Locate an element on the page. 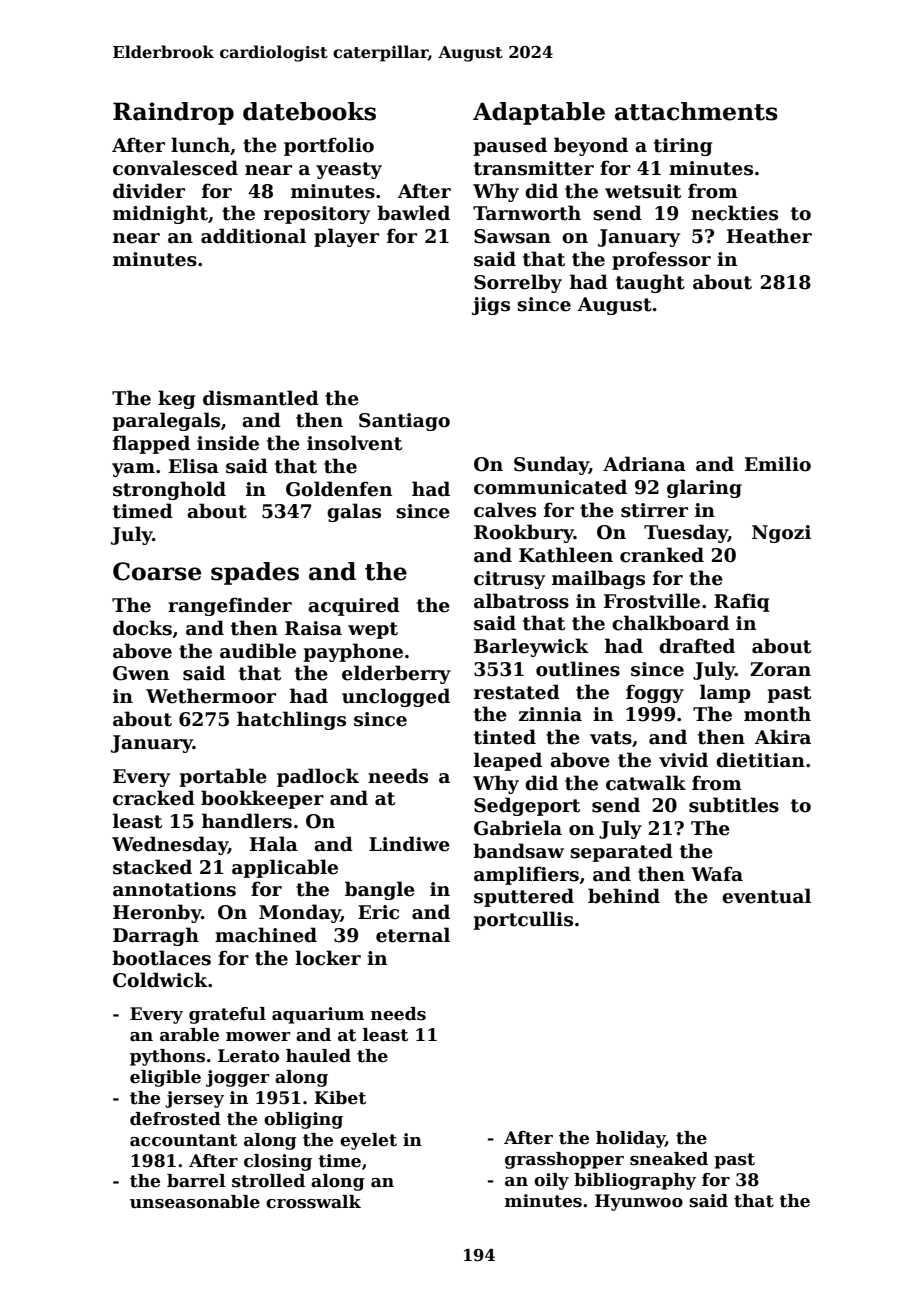  docks is located at coordinates (142, 628).
